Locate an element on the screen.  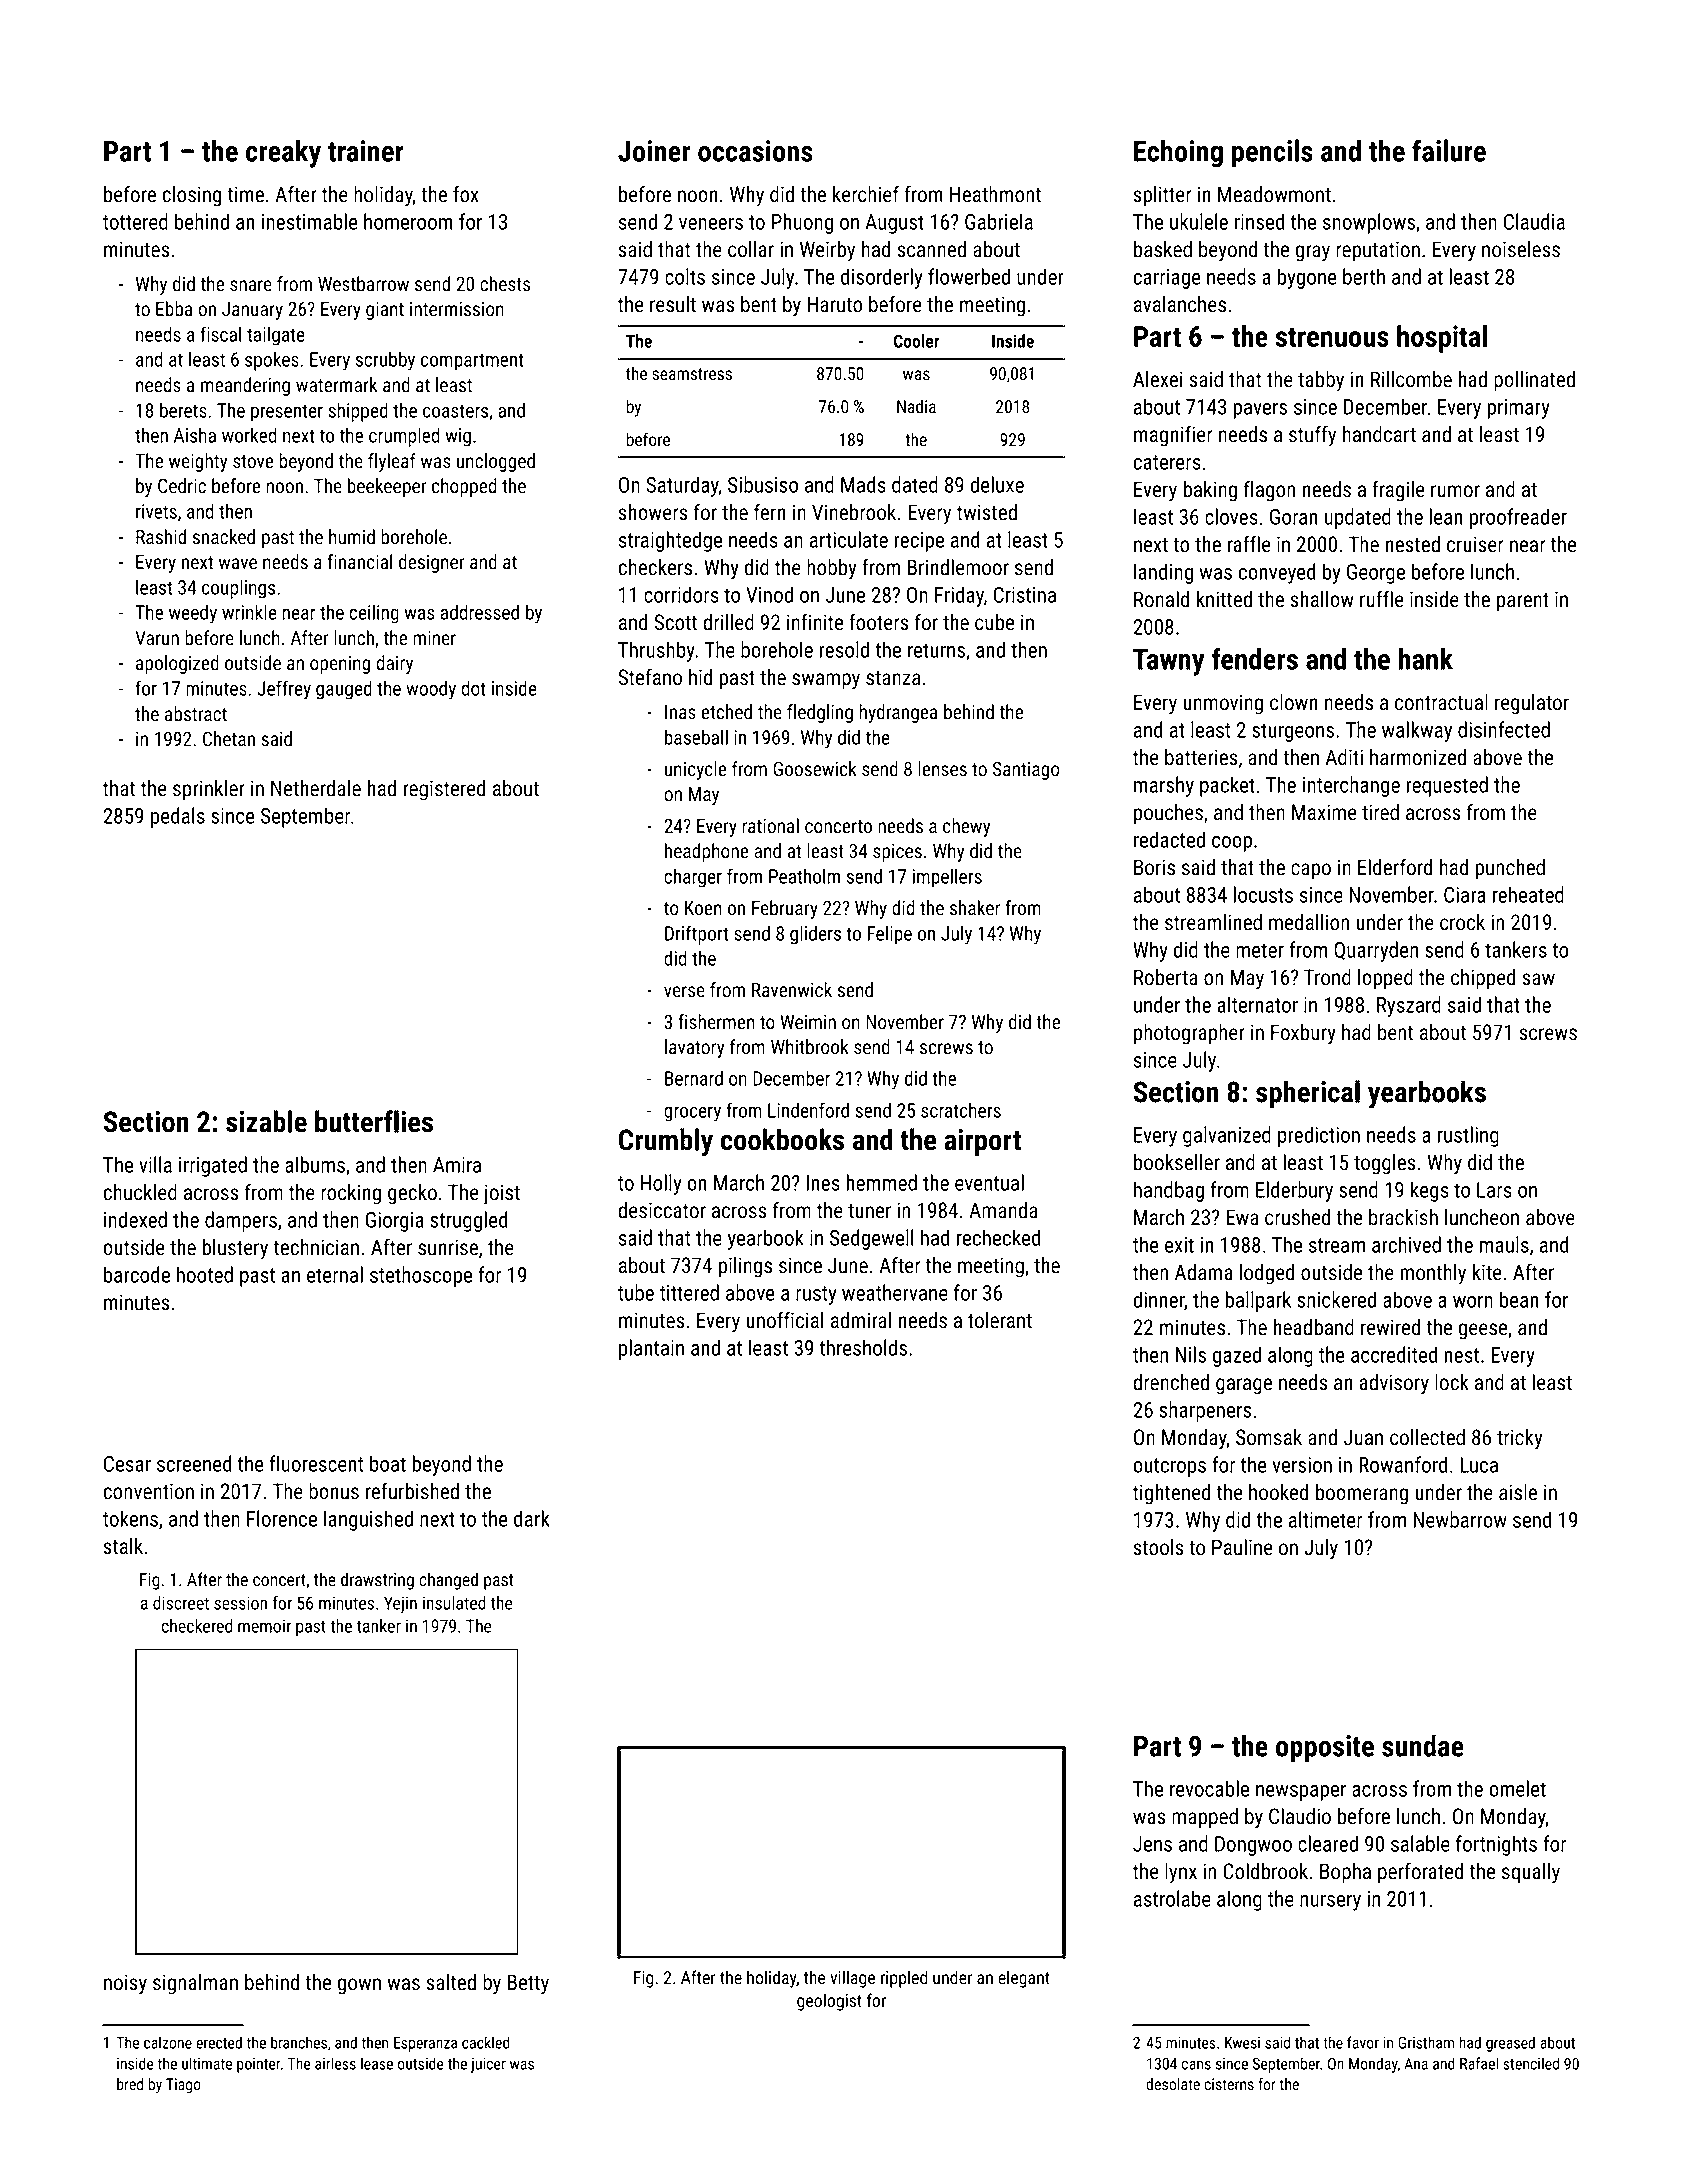
occasions is located at coordinates (755, 151).
